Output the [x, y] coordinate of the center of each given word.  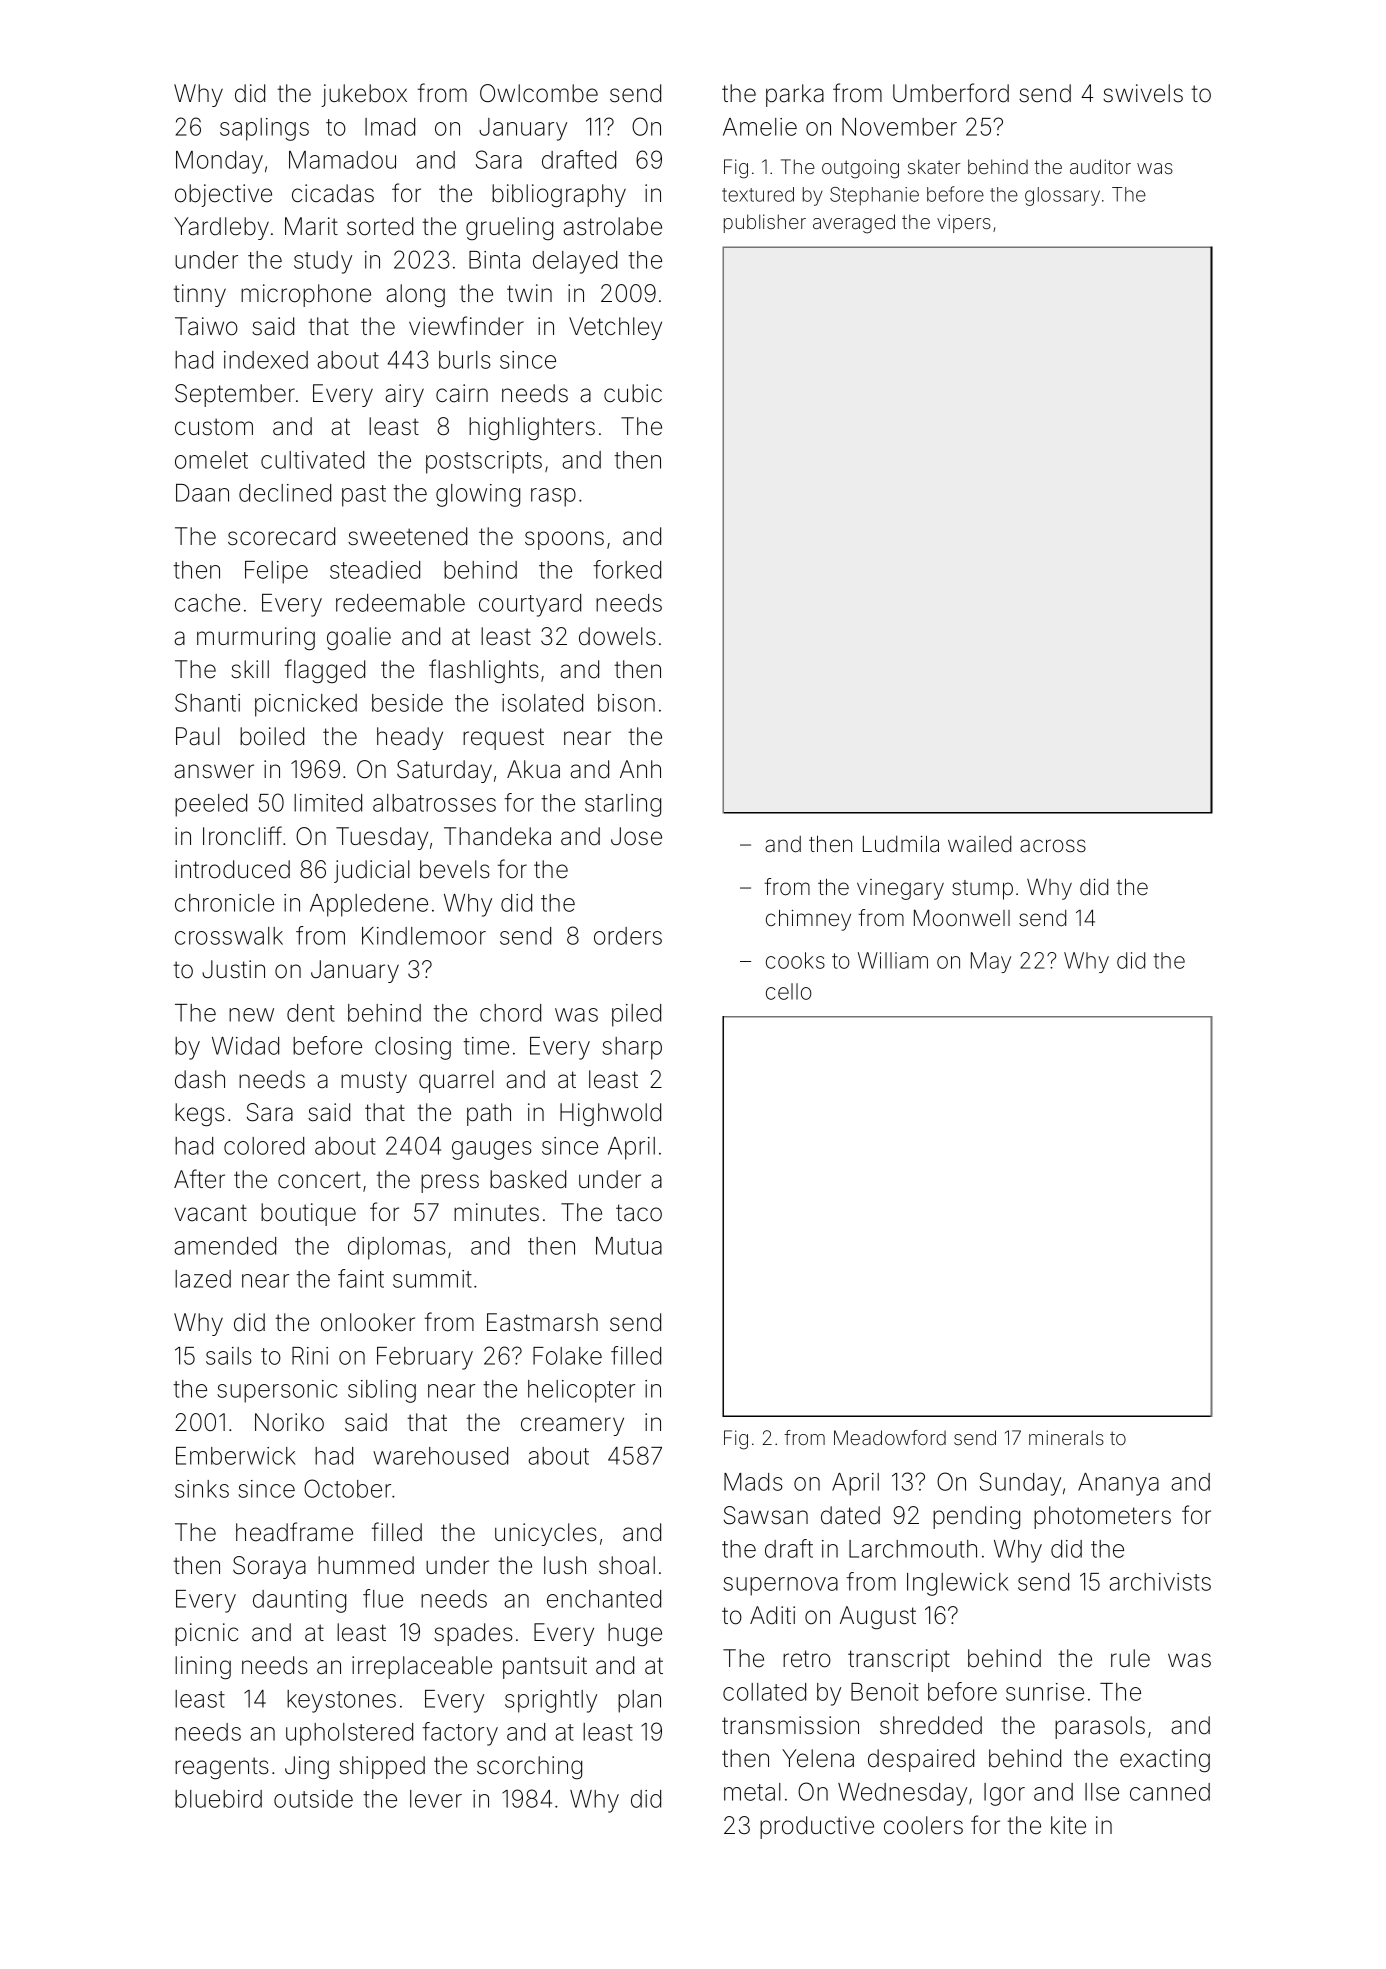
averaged [854, 224]
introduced [232, 869]
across [1053, 846]
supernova [780, 1586]
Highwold [610, 1114]
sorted [380, 226]
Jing [307, 1767]
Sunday [1020, 1484]
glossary [1062, 196]
